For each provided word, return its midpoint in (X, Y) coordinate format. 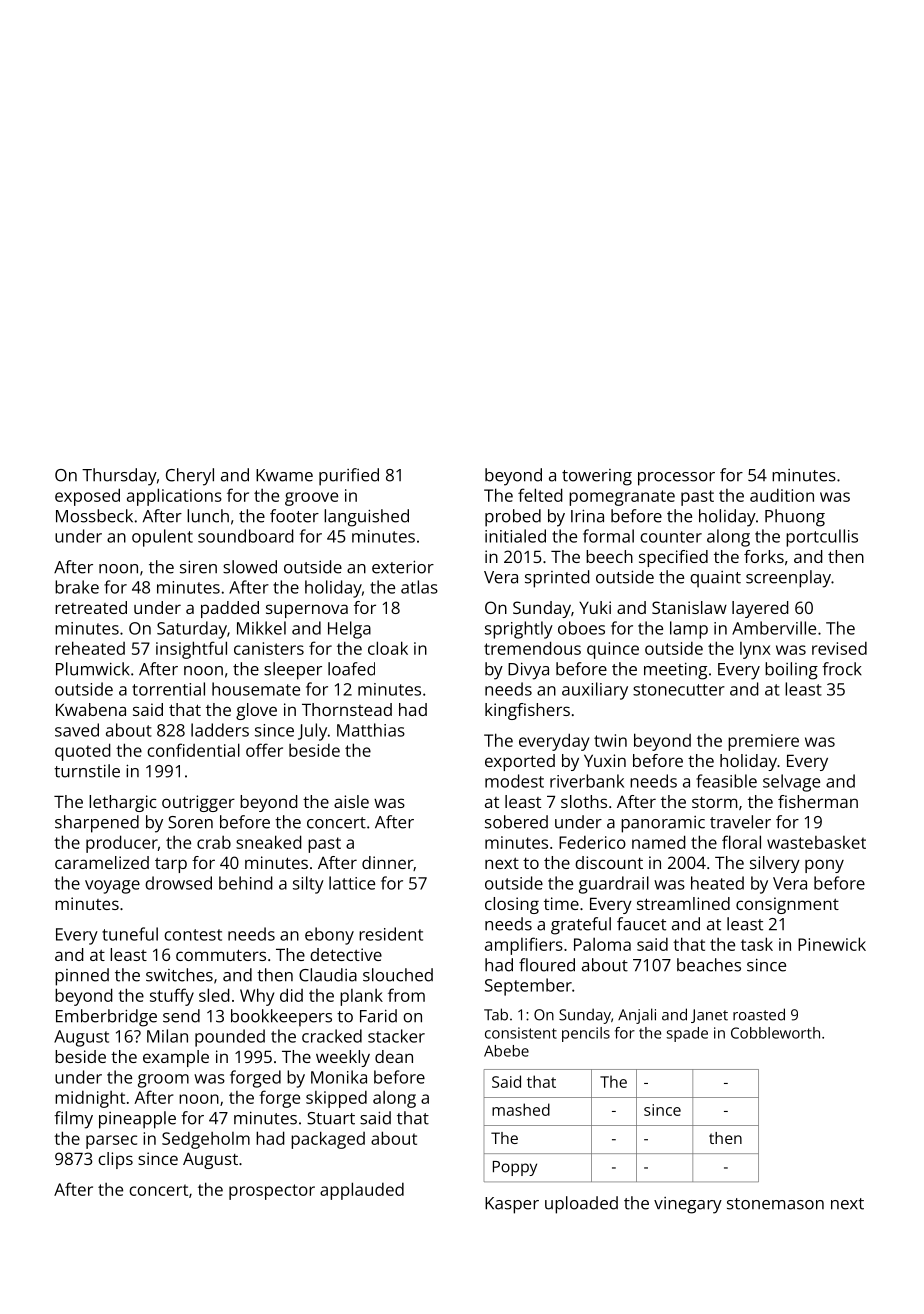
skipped (336, 1099)
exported (520, 762)
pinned (82, 977)
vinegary (688, 1205)
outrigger (198, 803)
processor (676, 479)
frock (842, 669)
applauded (362, 1191)
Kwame (284, 475)
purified (349, 477)
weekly (343, 1058)
